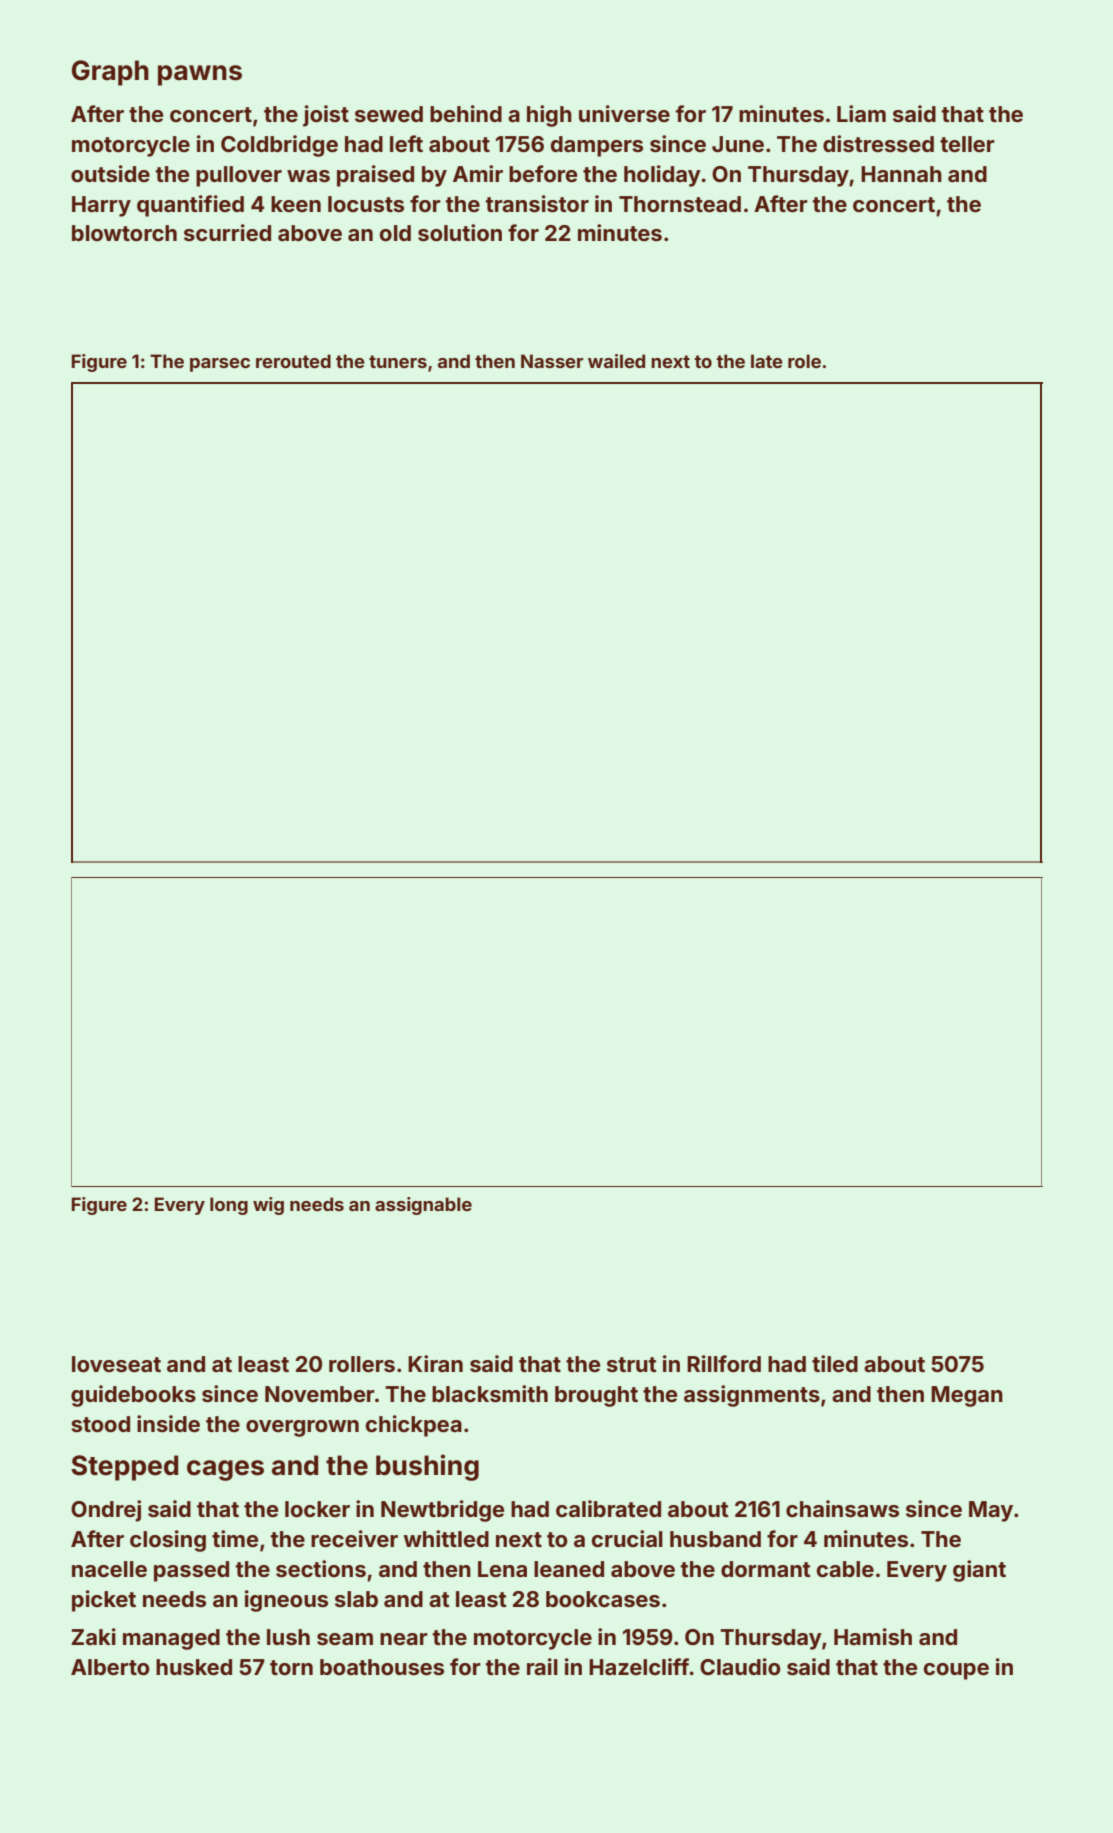 The width and height of the screenshot is (1113, 1833). Describe the element at coordinates (423, 1206) in the screenshot. I see `assignable` at that location.
